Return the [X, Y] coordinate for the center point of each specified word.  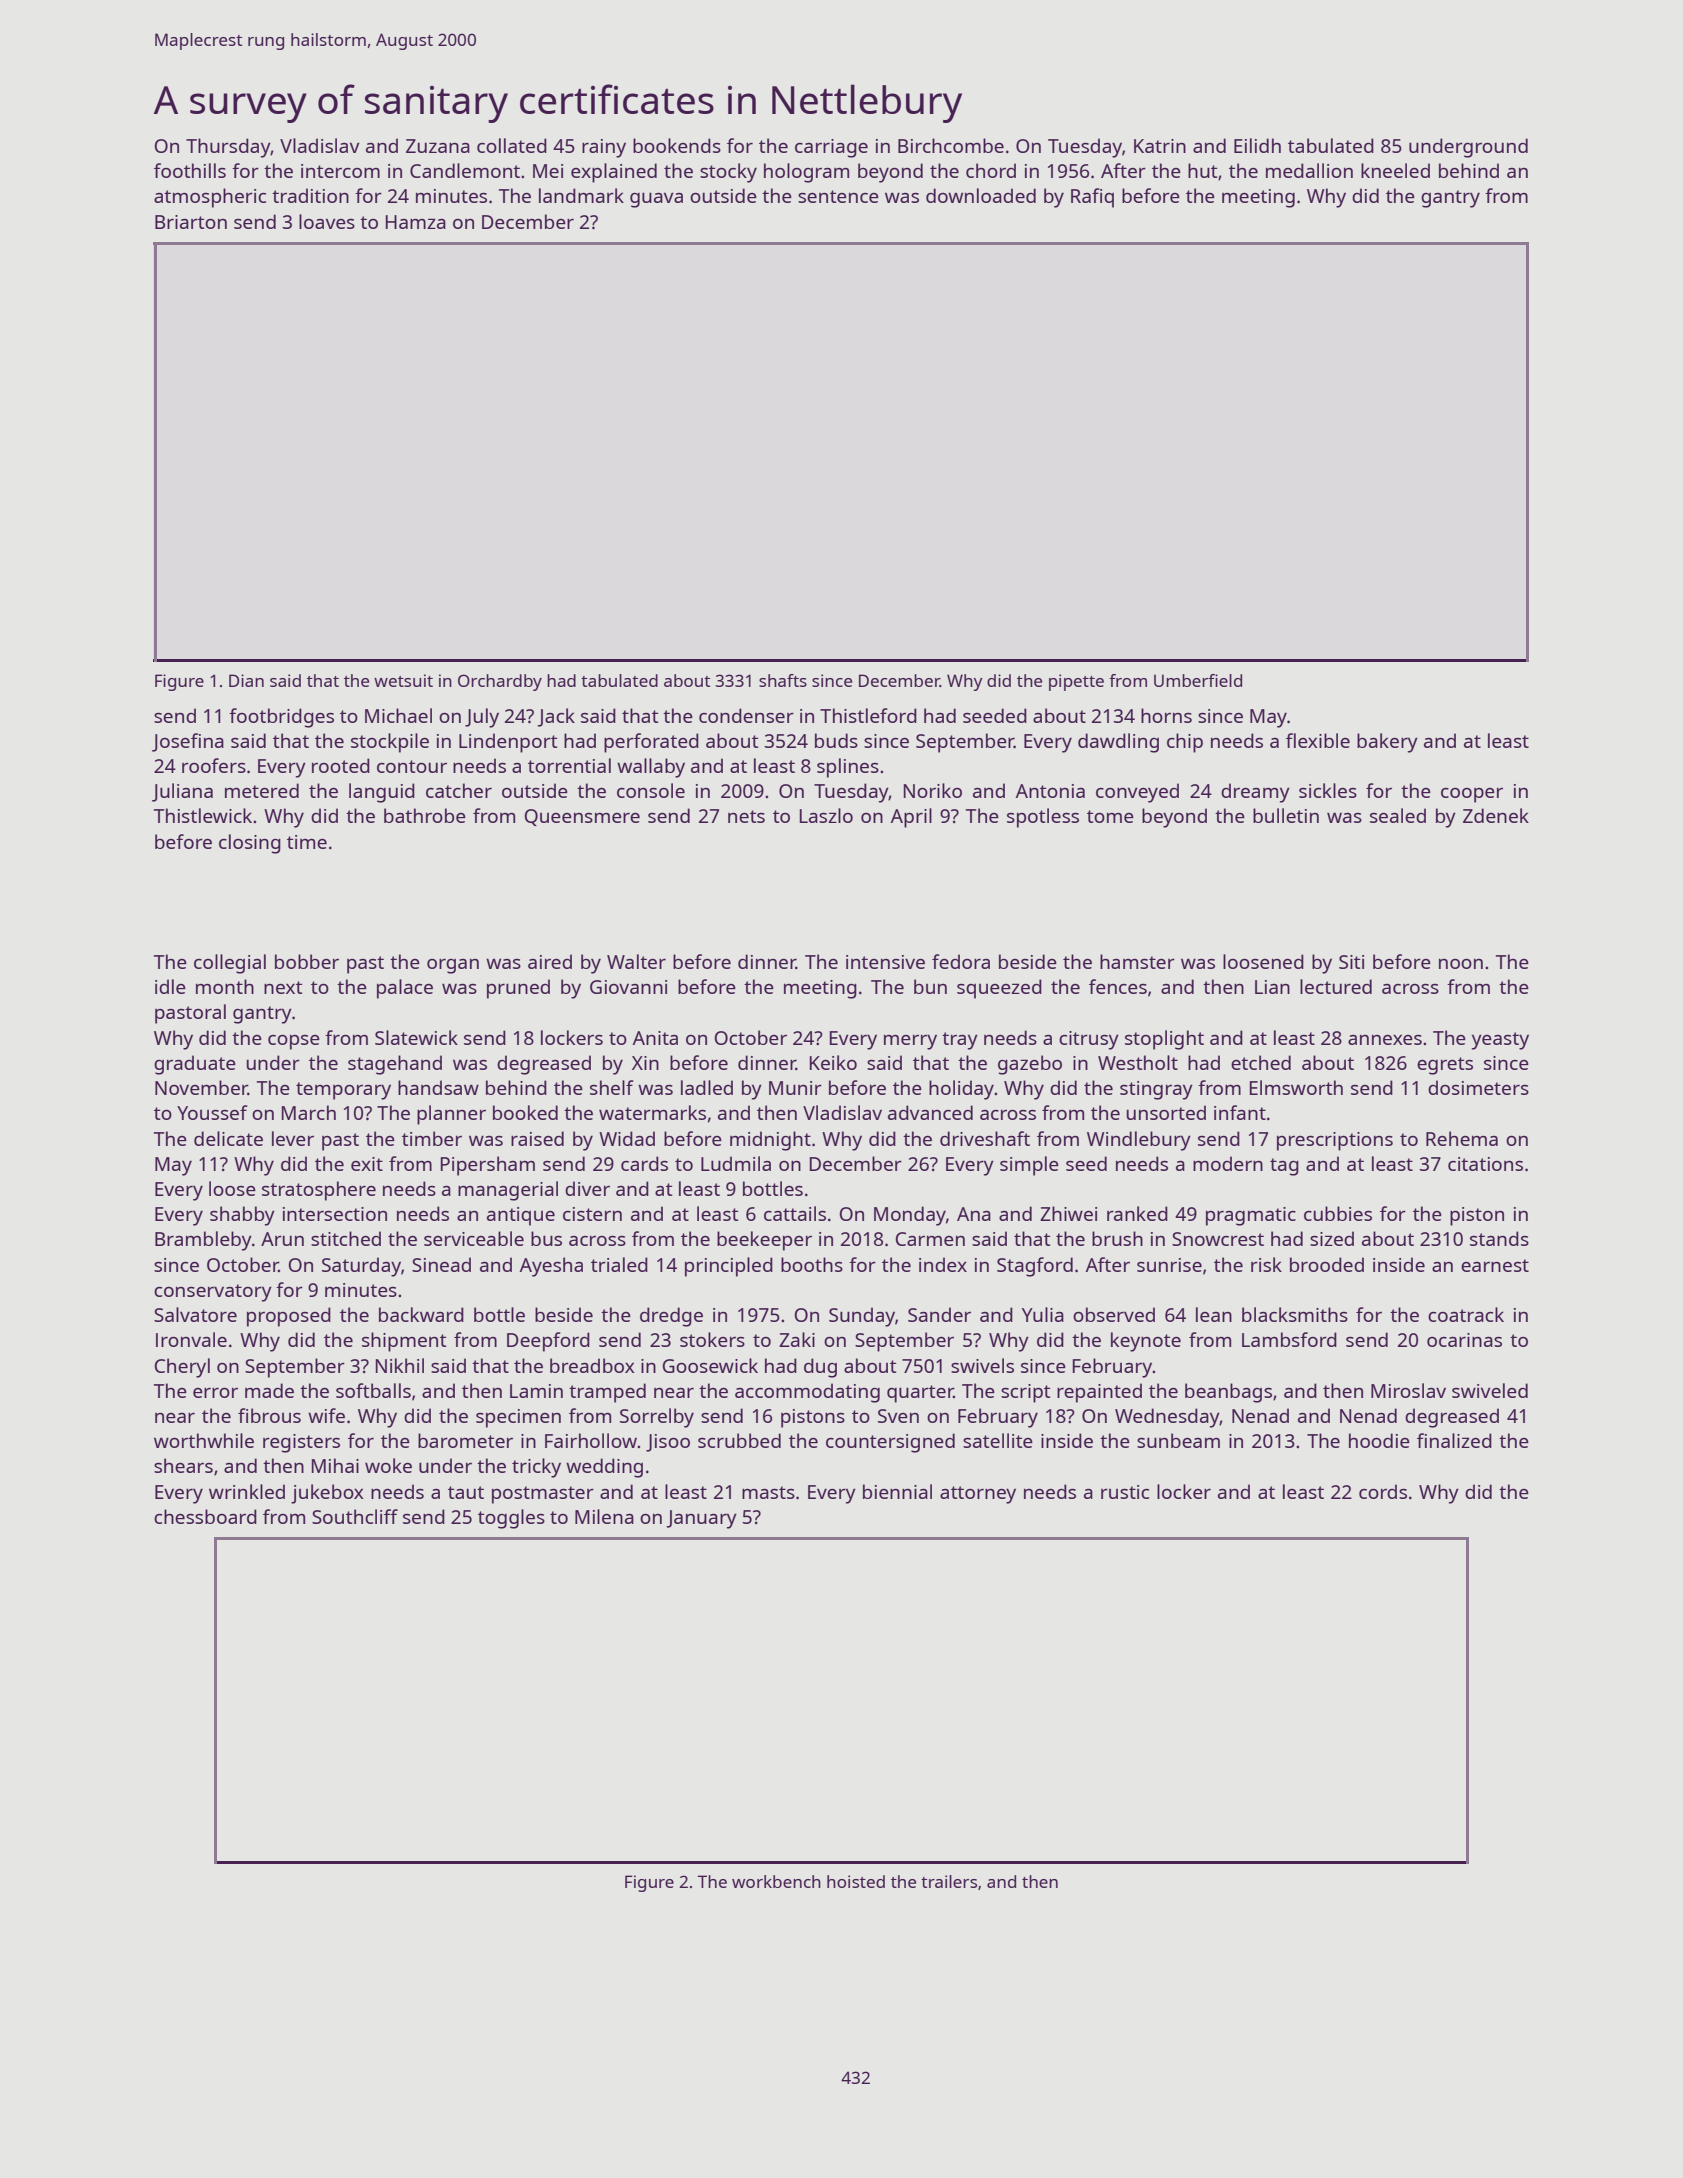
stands [1499, 1238]
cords [1383, 1491]
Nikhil [400, 1365]
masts [768, 1492]
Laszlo [826, 815]
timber [432, 1138]
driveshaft [985, 1138]
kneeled [1395, 170]
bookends [677, 145]
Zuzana [438, 146]
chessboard [205, 1516]
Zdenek [1496, 815]
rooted [341, 765]
